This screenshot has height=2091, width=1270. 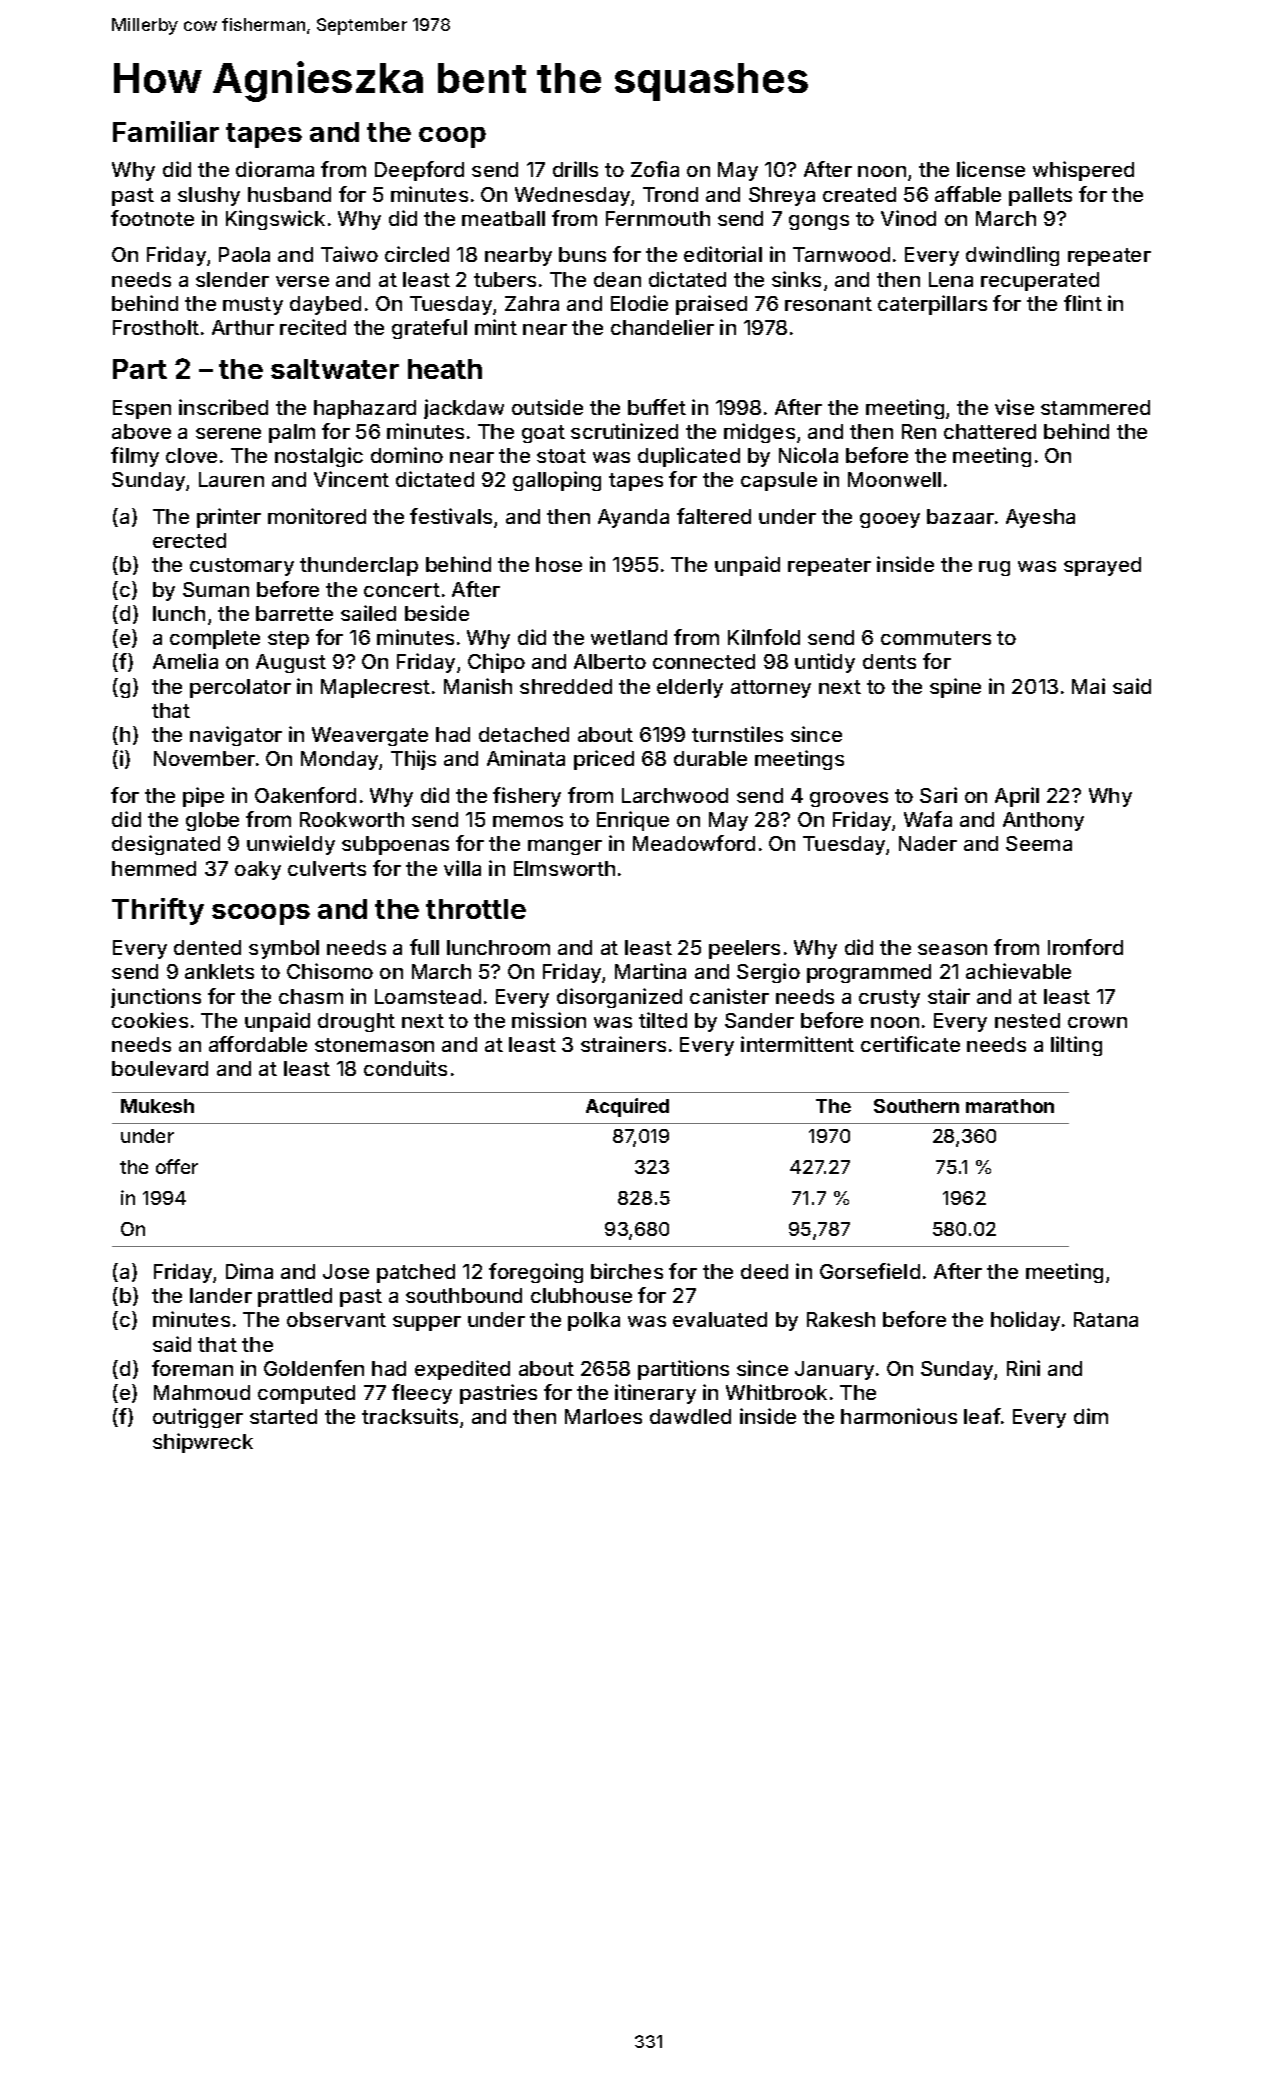 I want to click on license, so click(x=991, y=169).
